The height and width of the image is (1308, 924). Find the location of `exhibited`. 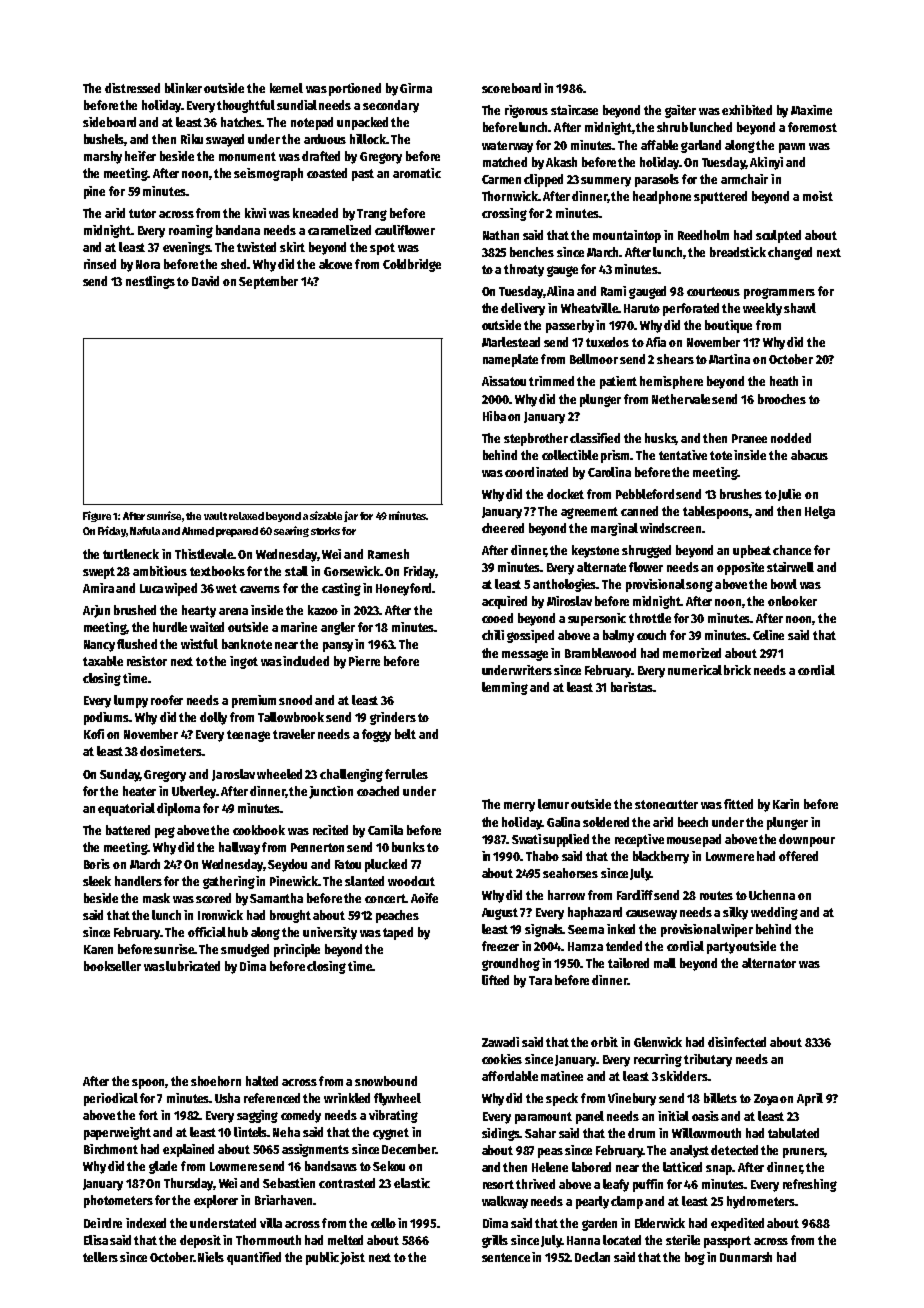

exhibited is located at coordinates (747, 110).
